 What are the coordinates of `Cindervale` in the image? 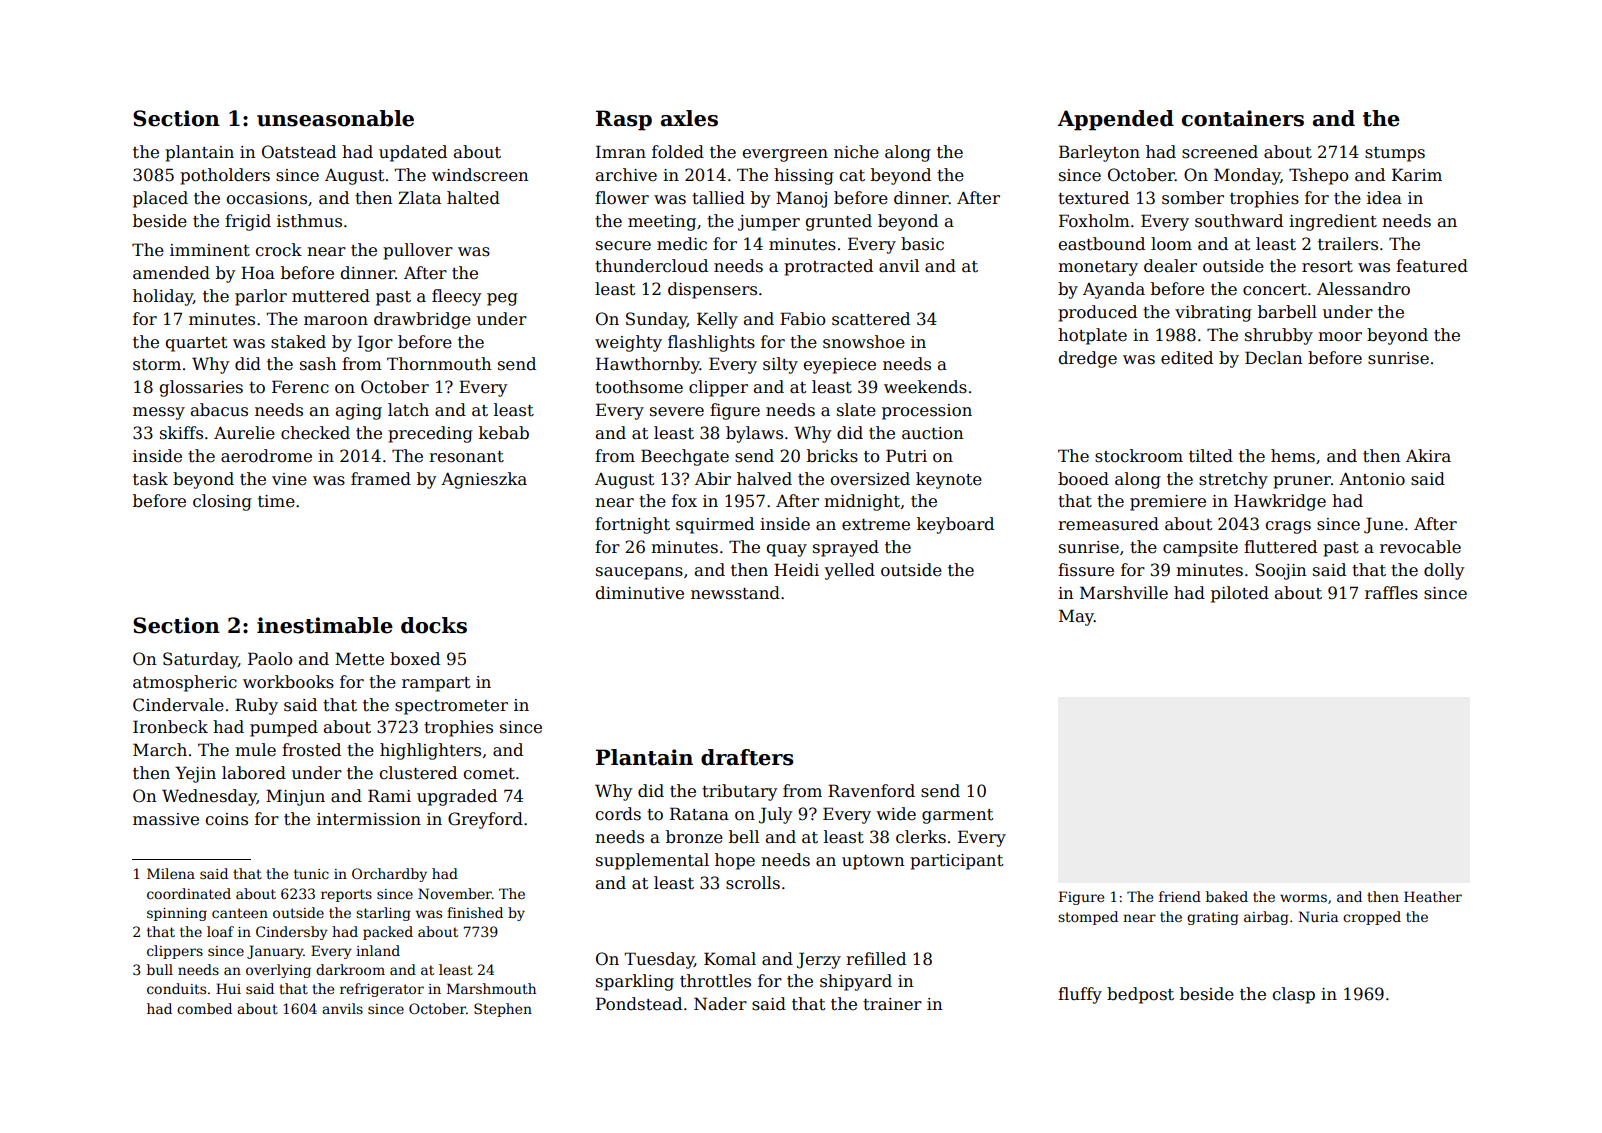 It's located at (178, 705).
